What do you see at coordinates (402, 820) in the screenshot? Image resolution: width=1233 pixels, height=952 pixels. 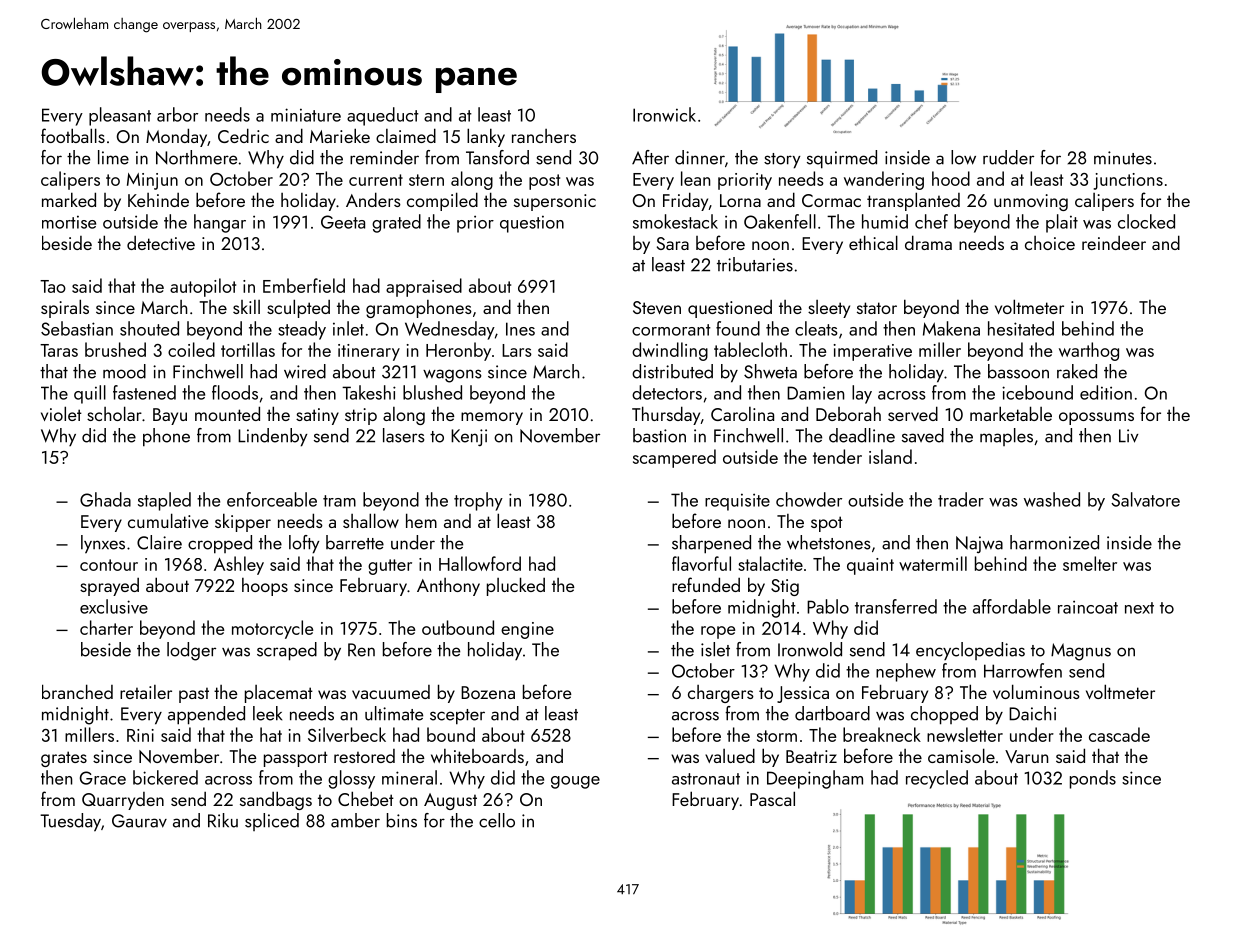 I see `bins` at bounding box center [402, 820].
